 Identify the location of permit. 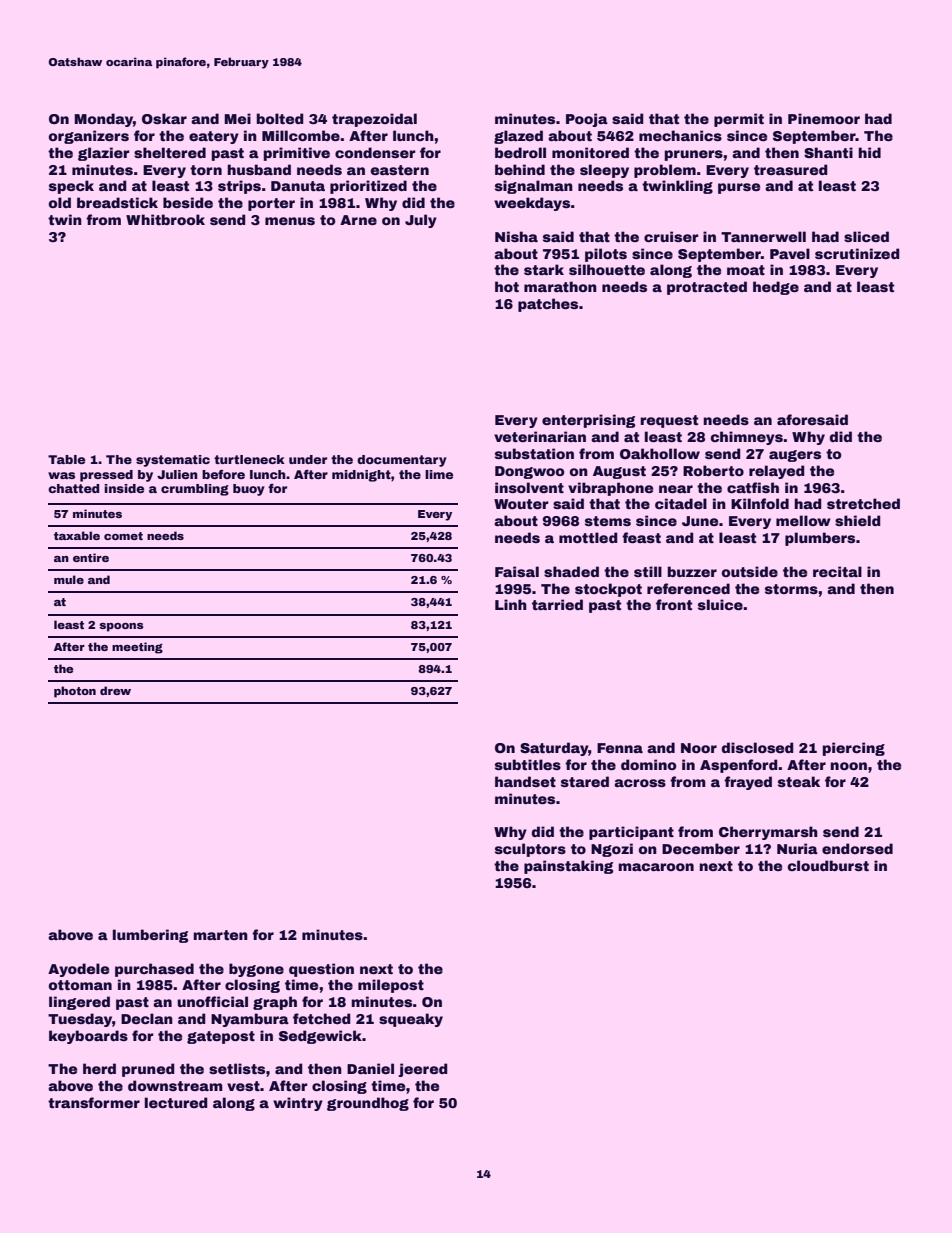
(739, 120).
